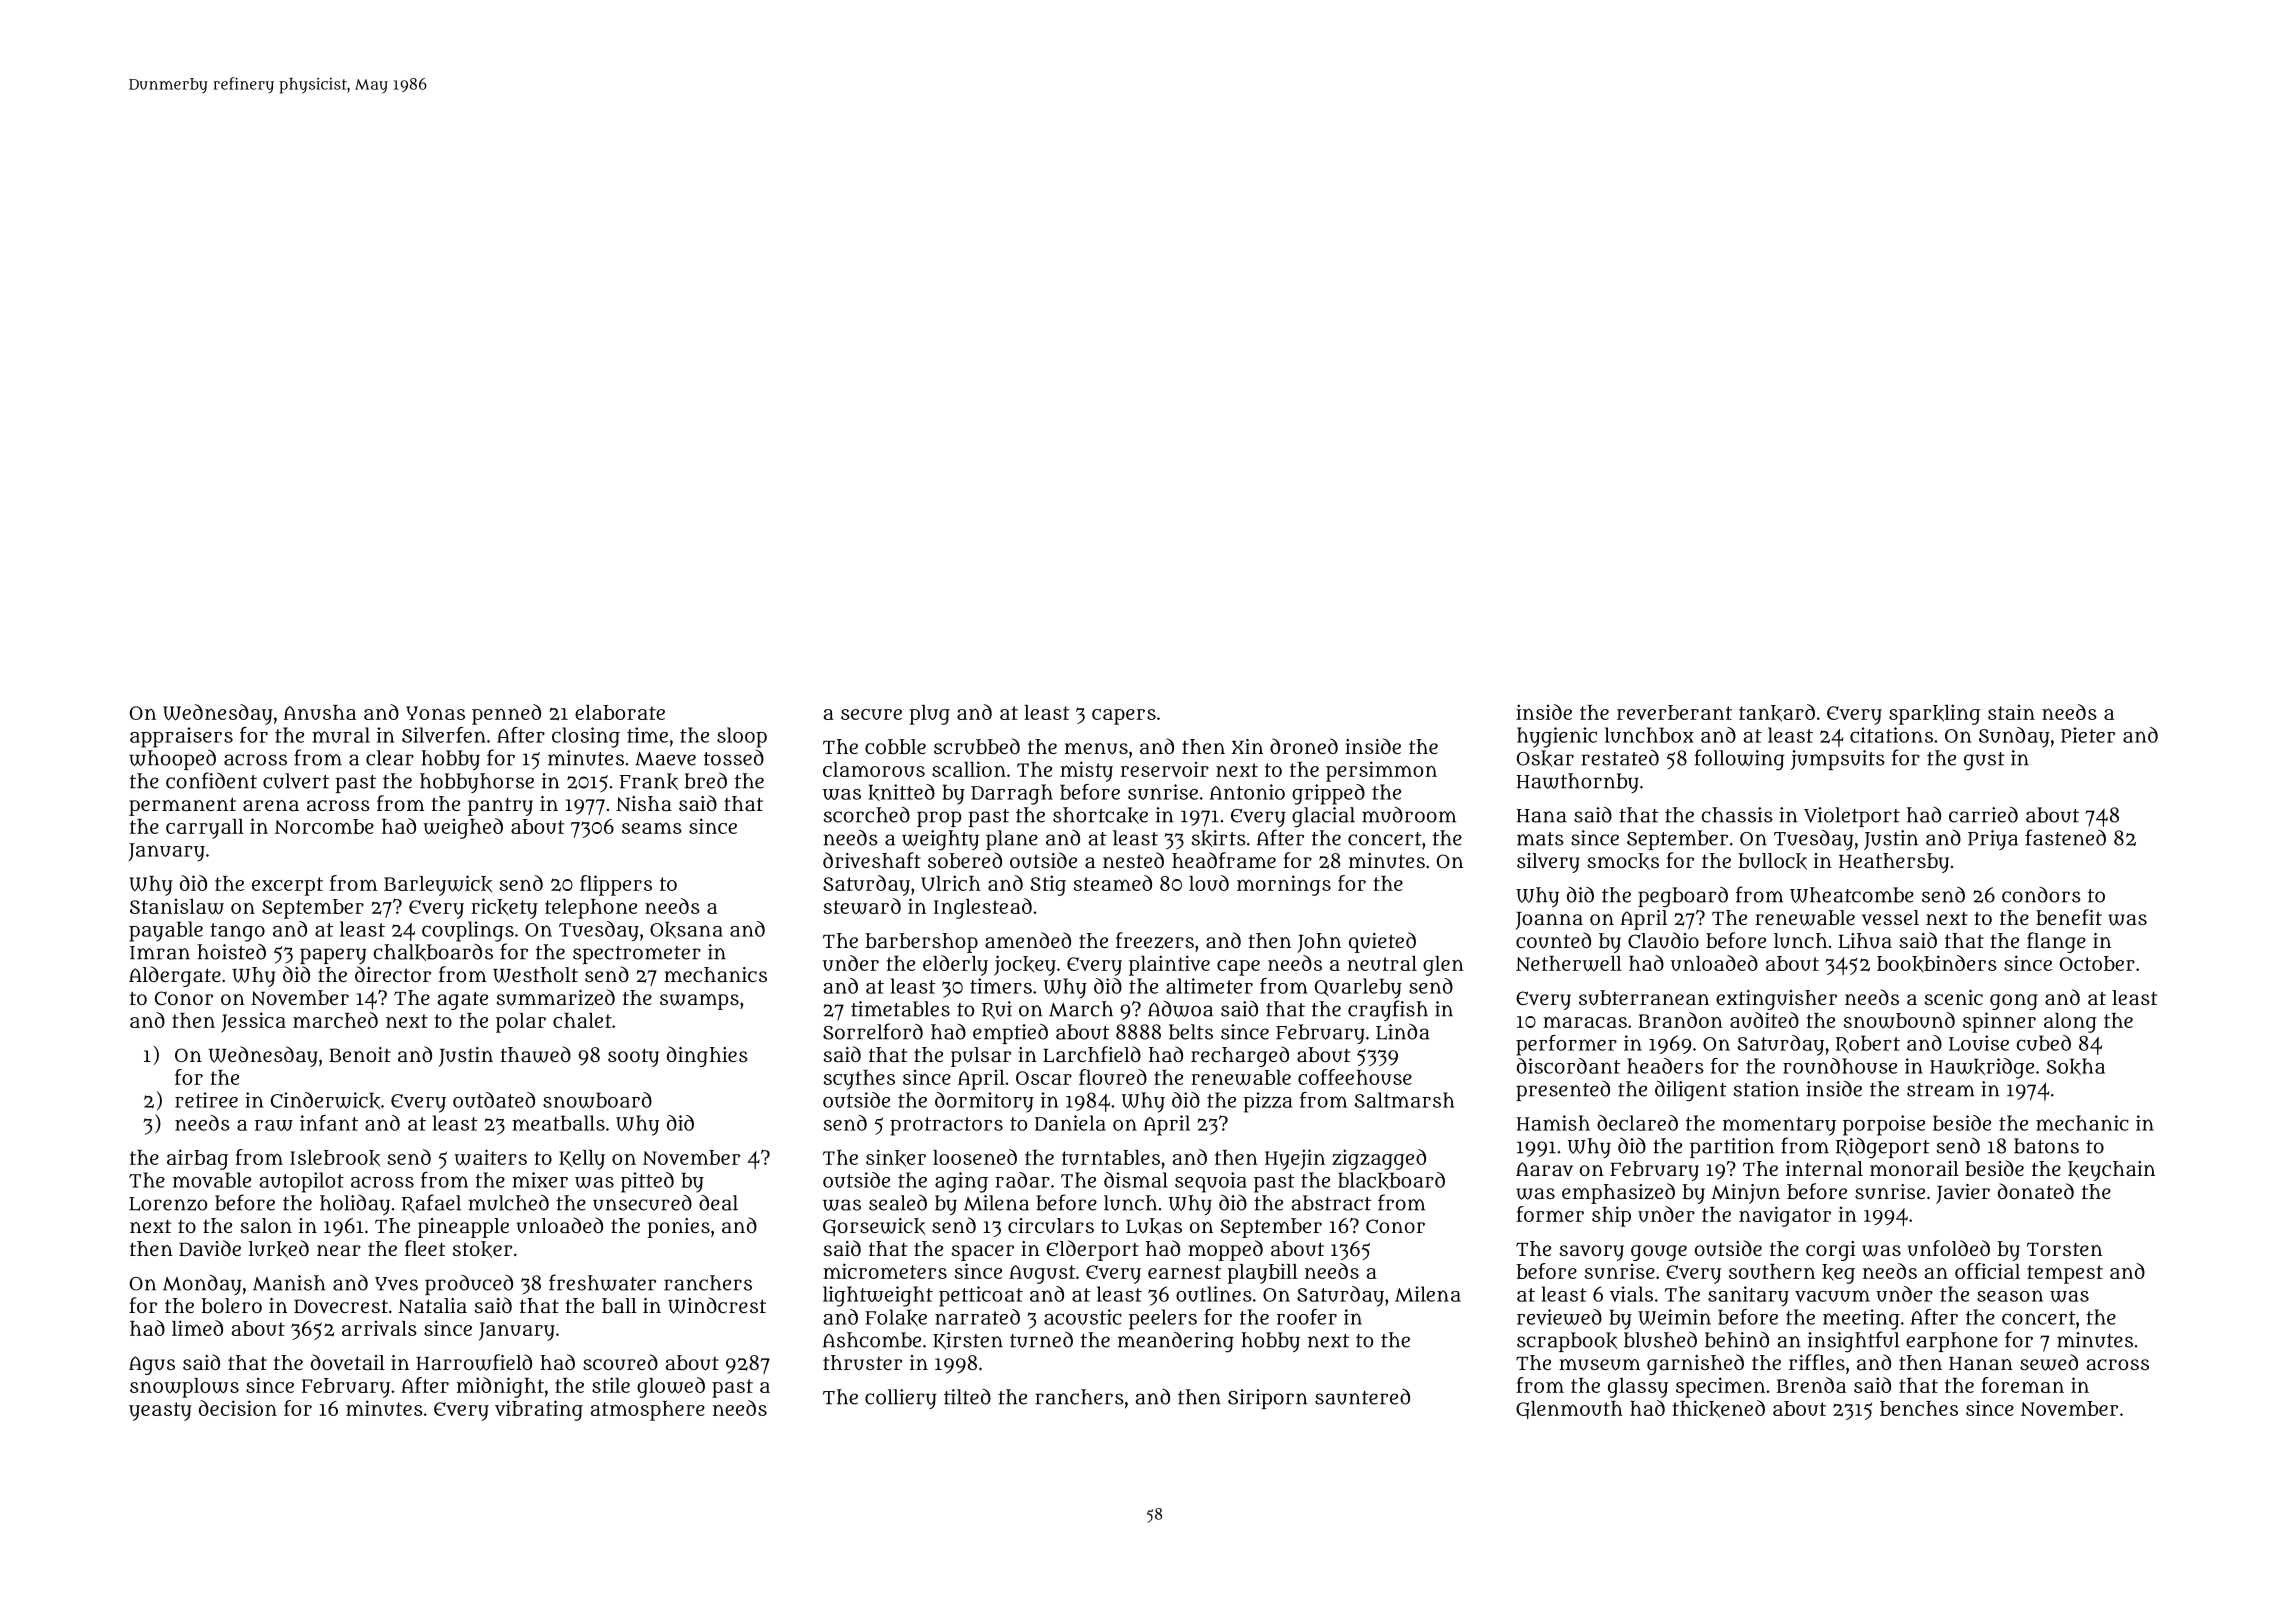 Image resolution: width=2292 pixels, height=1620 pixels. I want to click on Agus, so click(152, 1365).
